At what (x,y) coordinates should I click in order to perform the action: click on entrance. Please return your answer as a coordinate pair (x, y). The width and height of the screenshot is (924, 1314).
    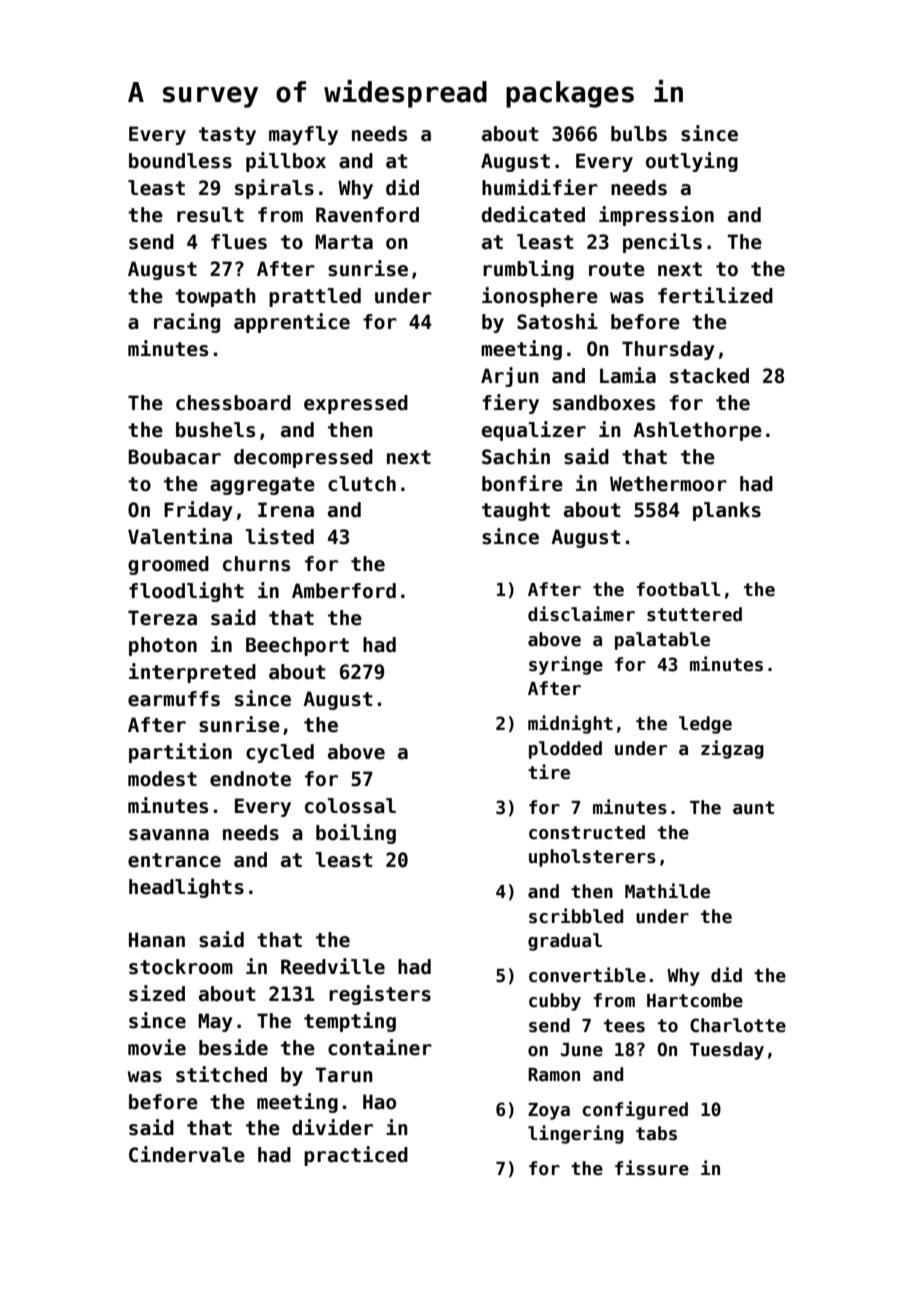
    Looking at the image, I should click on (174, 860).
